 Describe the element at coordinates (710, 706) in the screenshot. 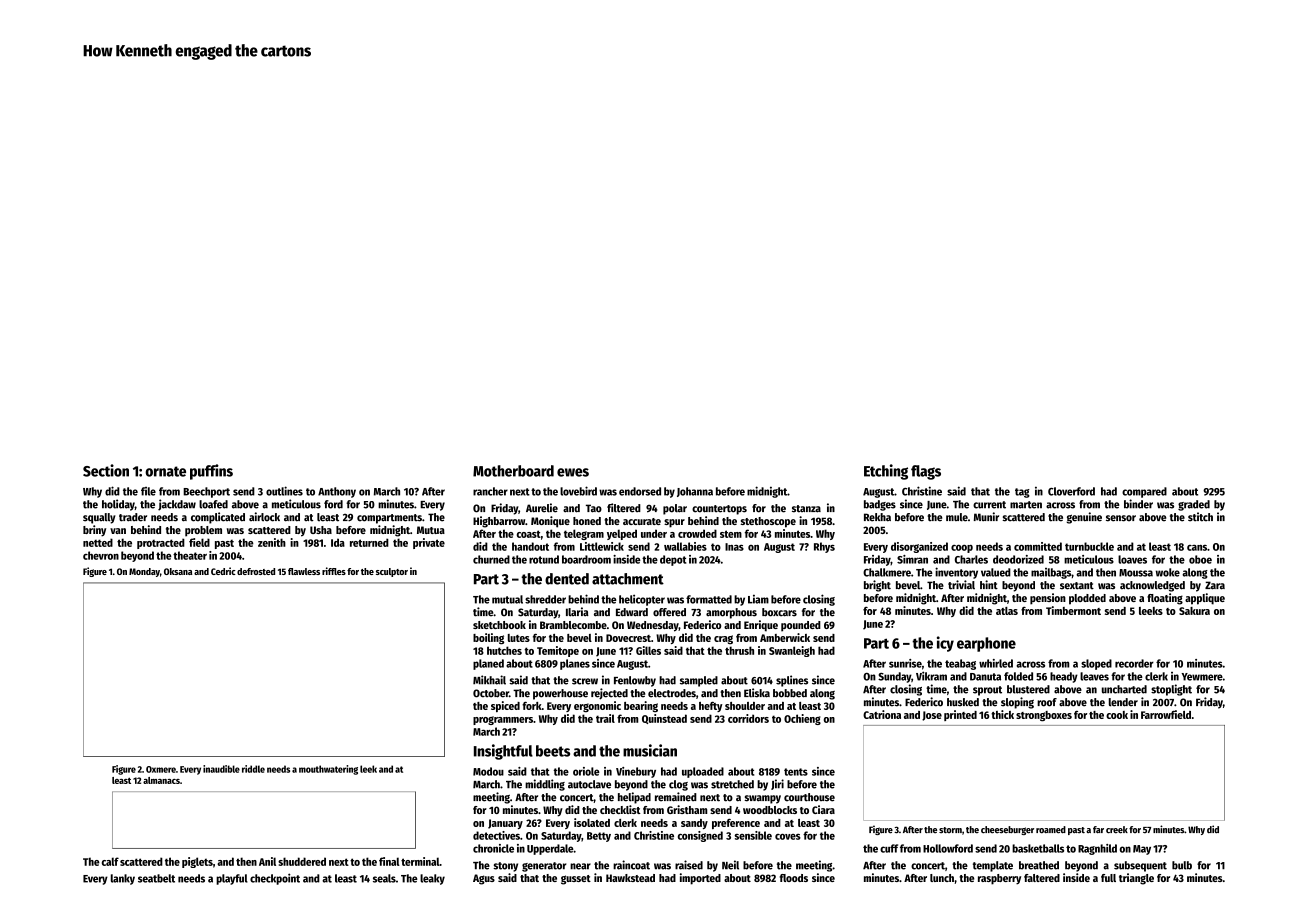

I see `hefty` at that location.
